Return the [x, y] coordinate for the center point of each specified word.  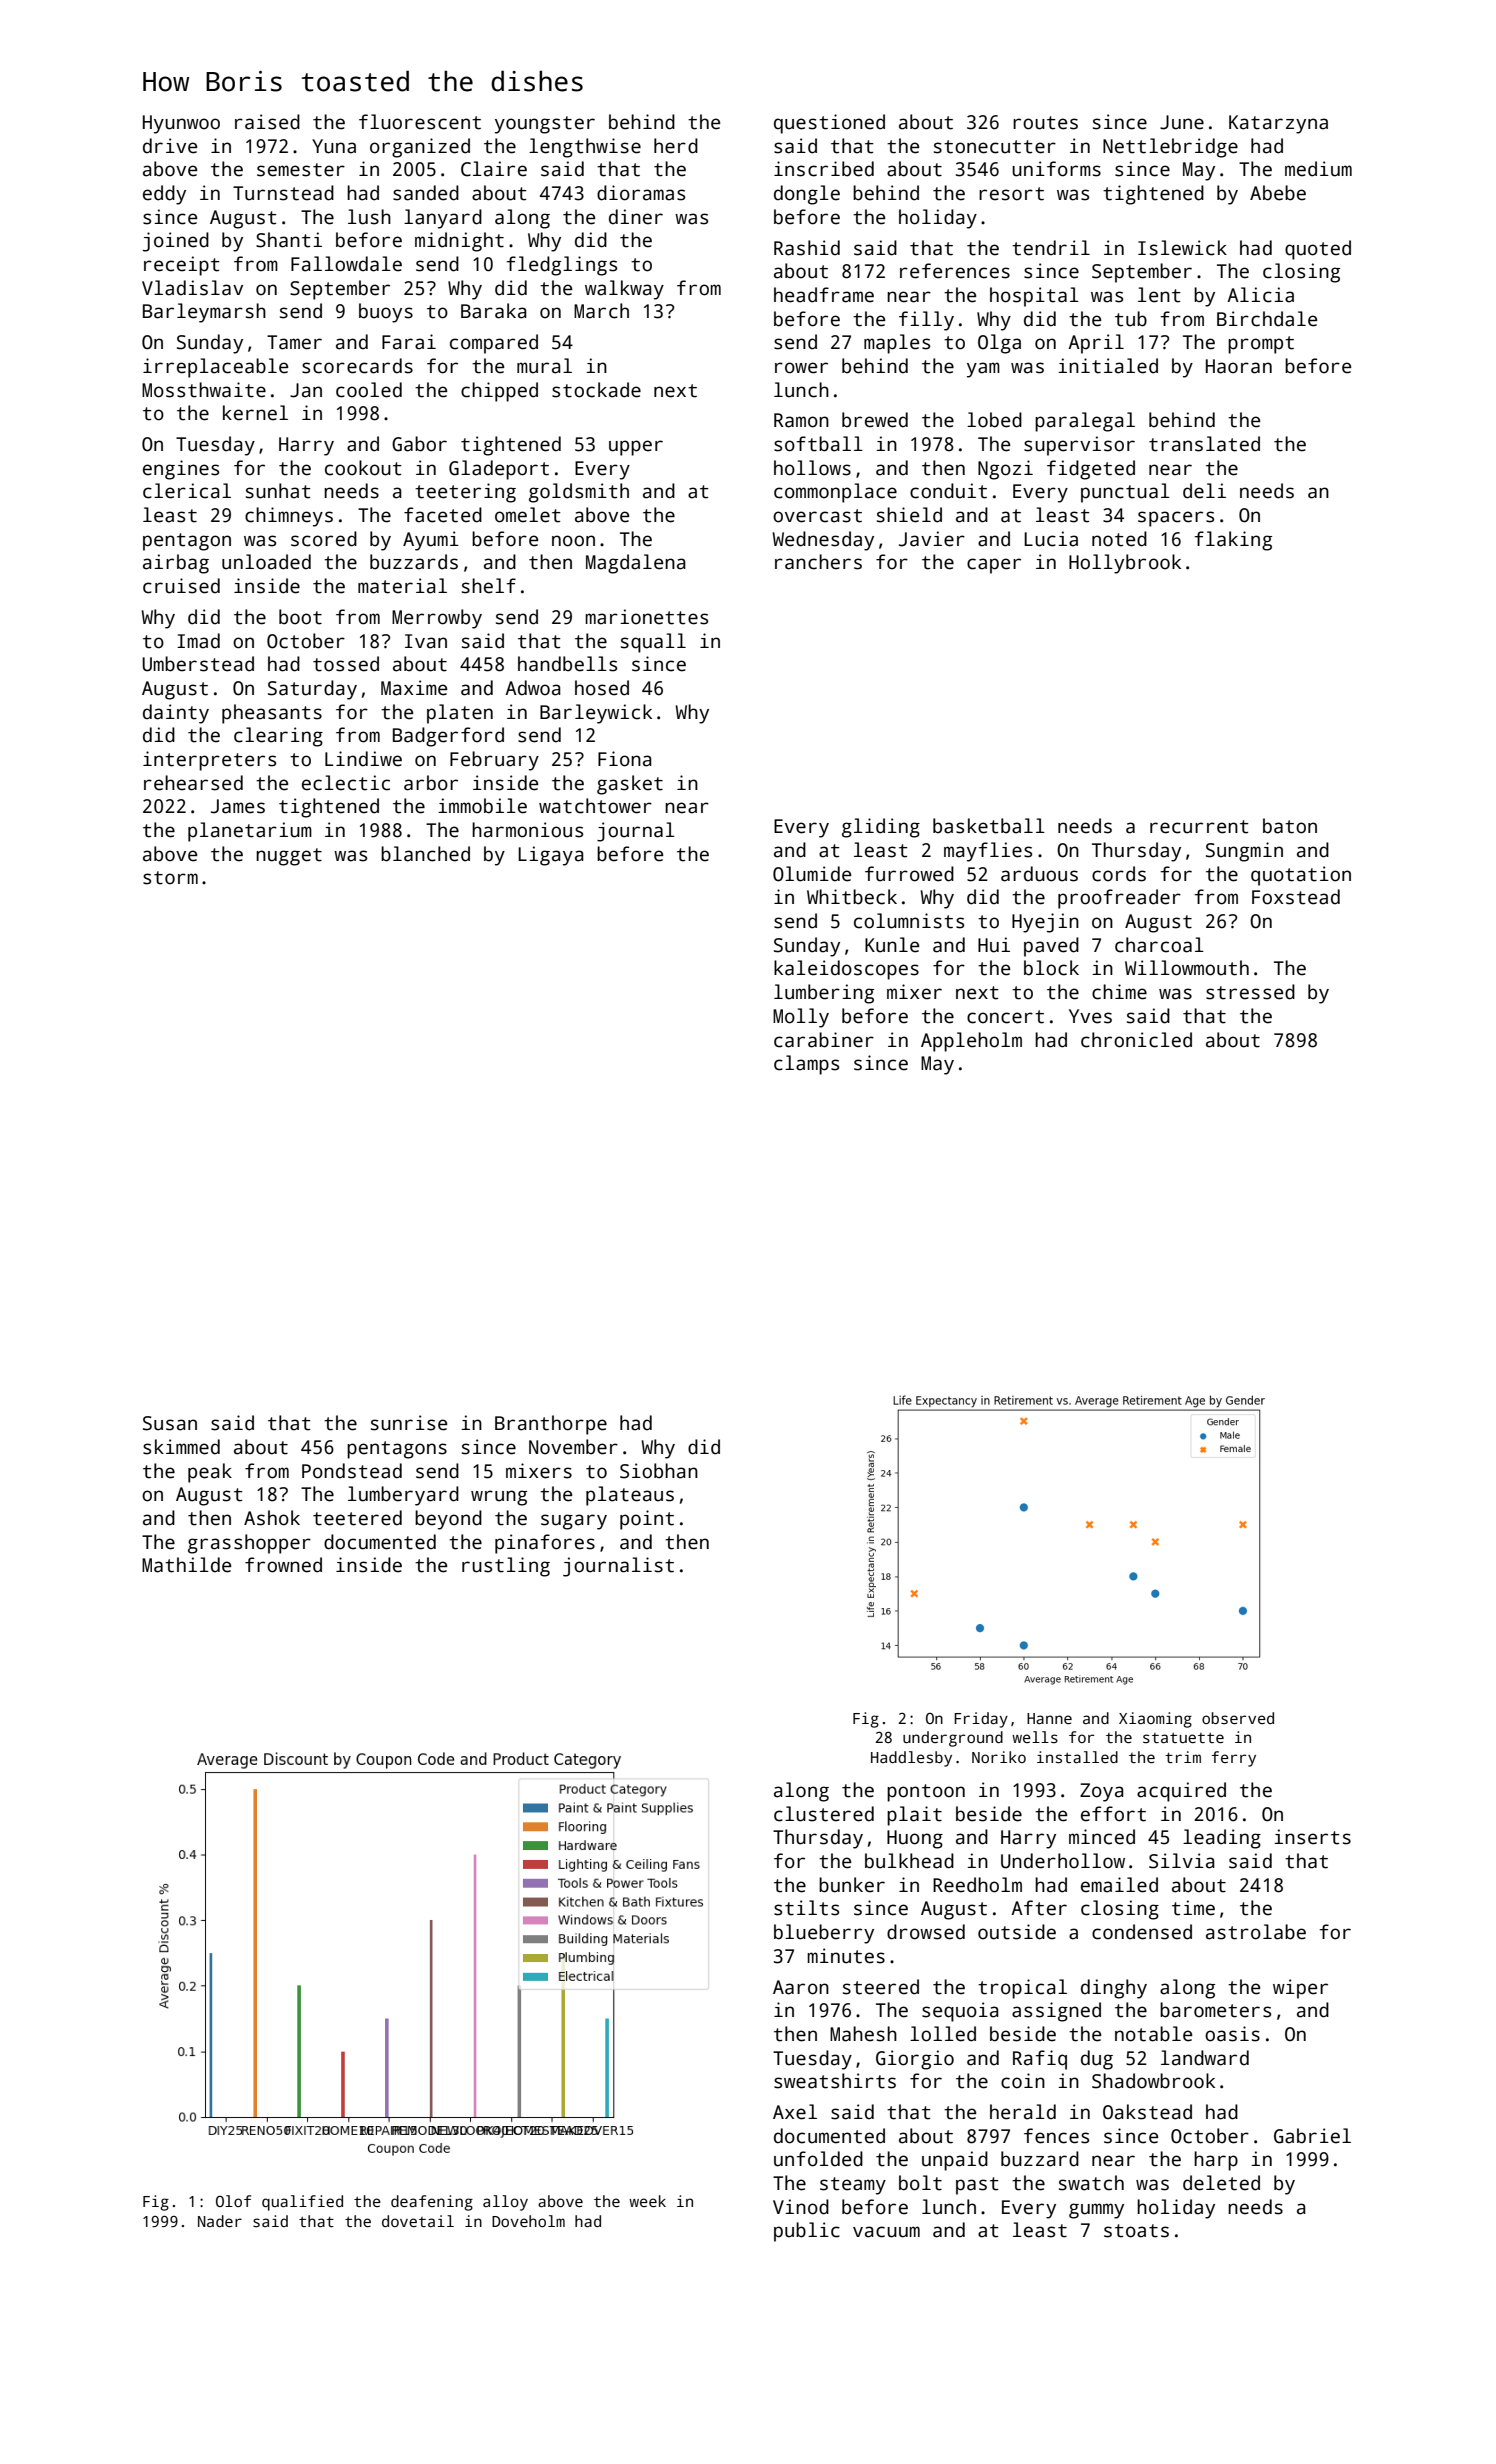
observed [1238, 1718]
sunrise [409, 1423]
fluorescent [420, 122]
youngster [545, 125]
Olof [233, 2201]
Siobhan [659, 1471]
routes [1045, 123]
